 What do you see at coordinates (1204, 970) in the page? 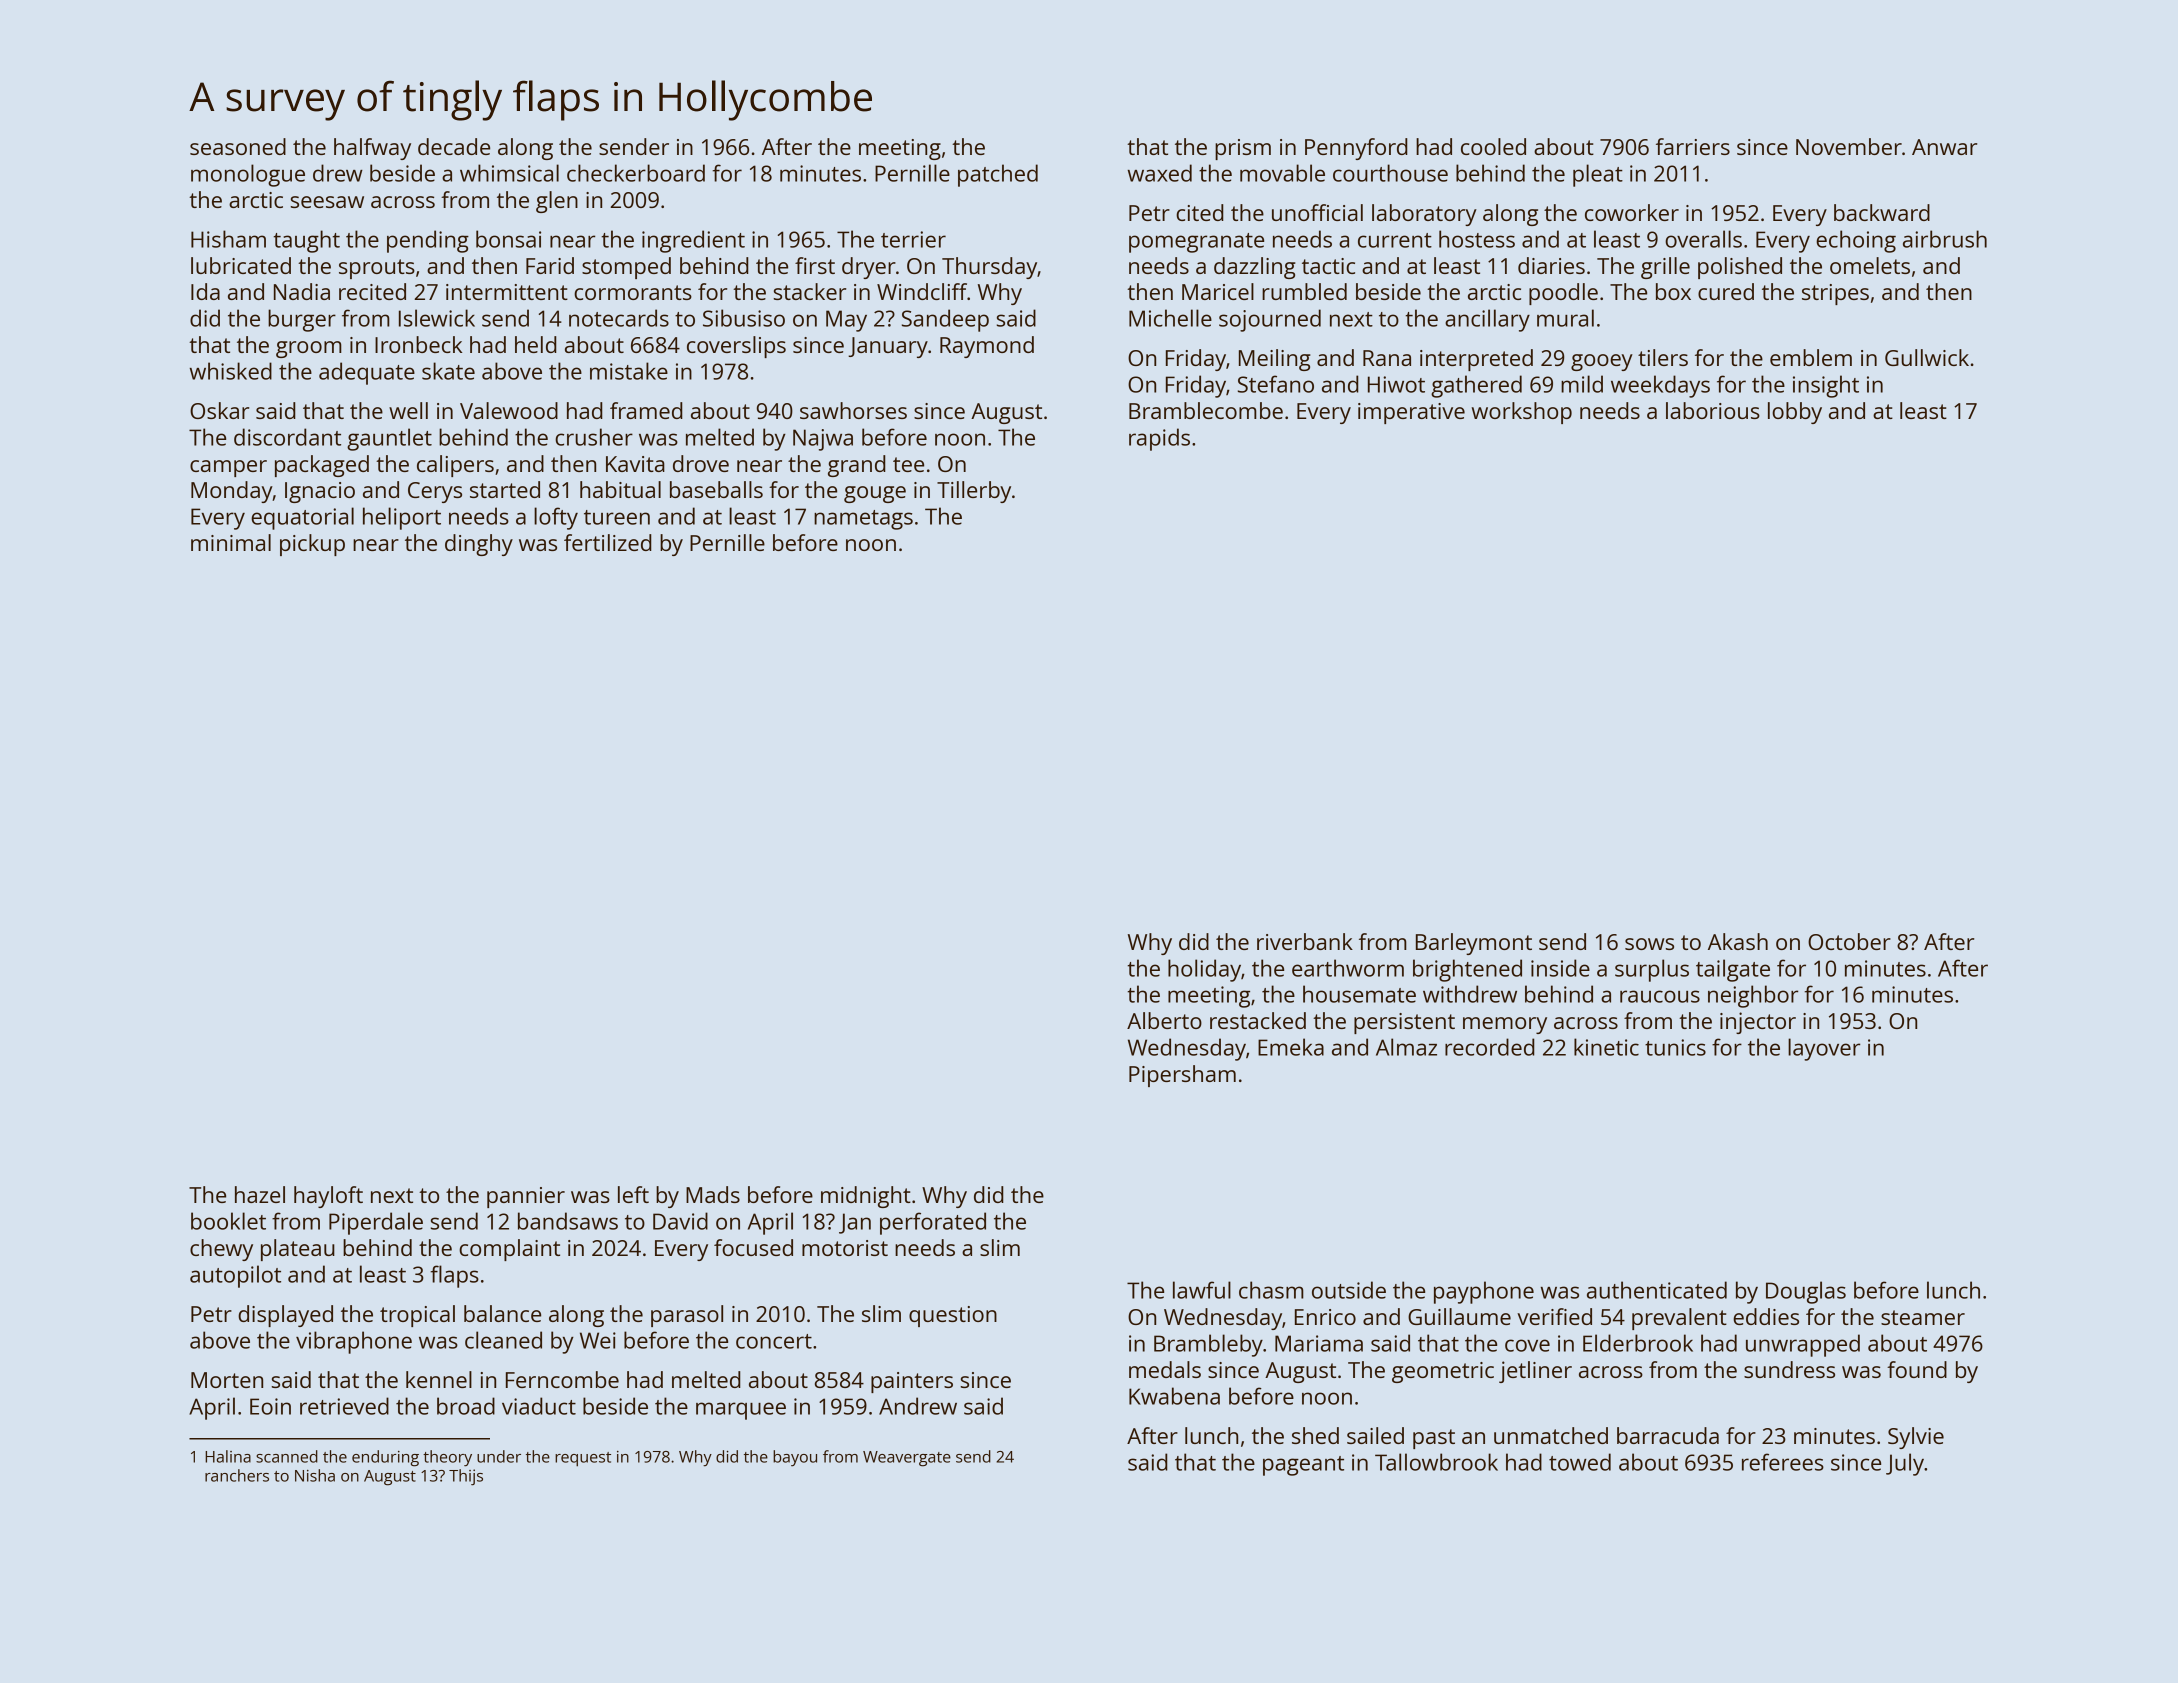
I see `holiday` at bounding box center [1204, 970].
